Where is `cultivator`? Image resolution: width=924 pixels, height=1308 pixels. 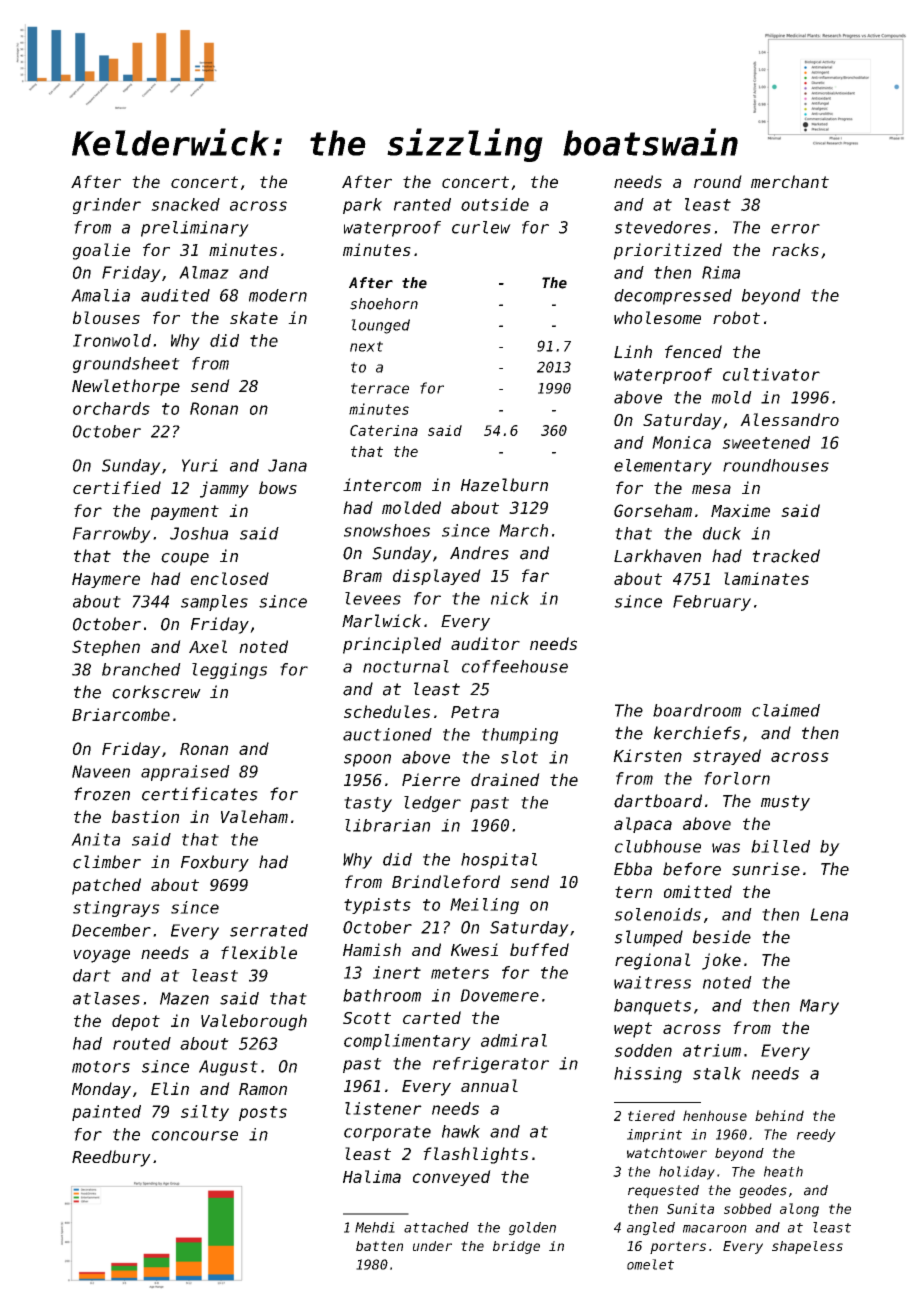 cultivator is located at coordinates (771, 374).
